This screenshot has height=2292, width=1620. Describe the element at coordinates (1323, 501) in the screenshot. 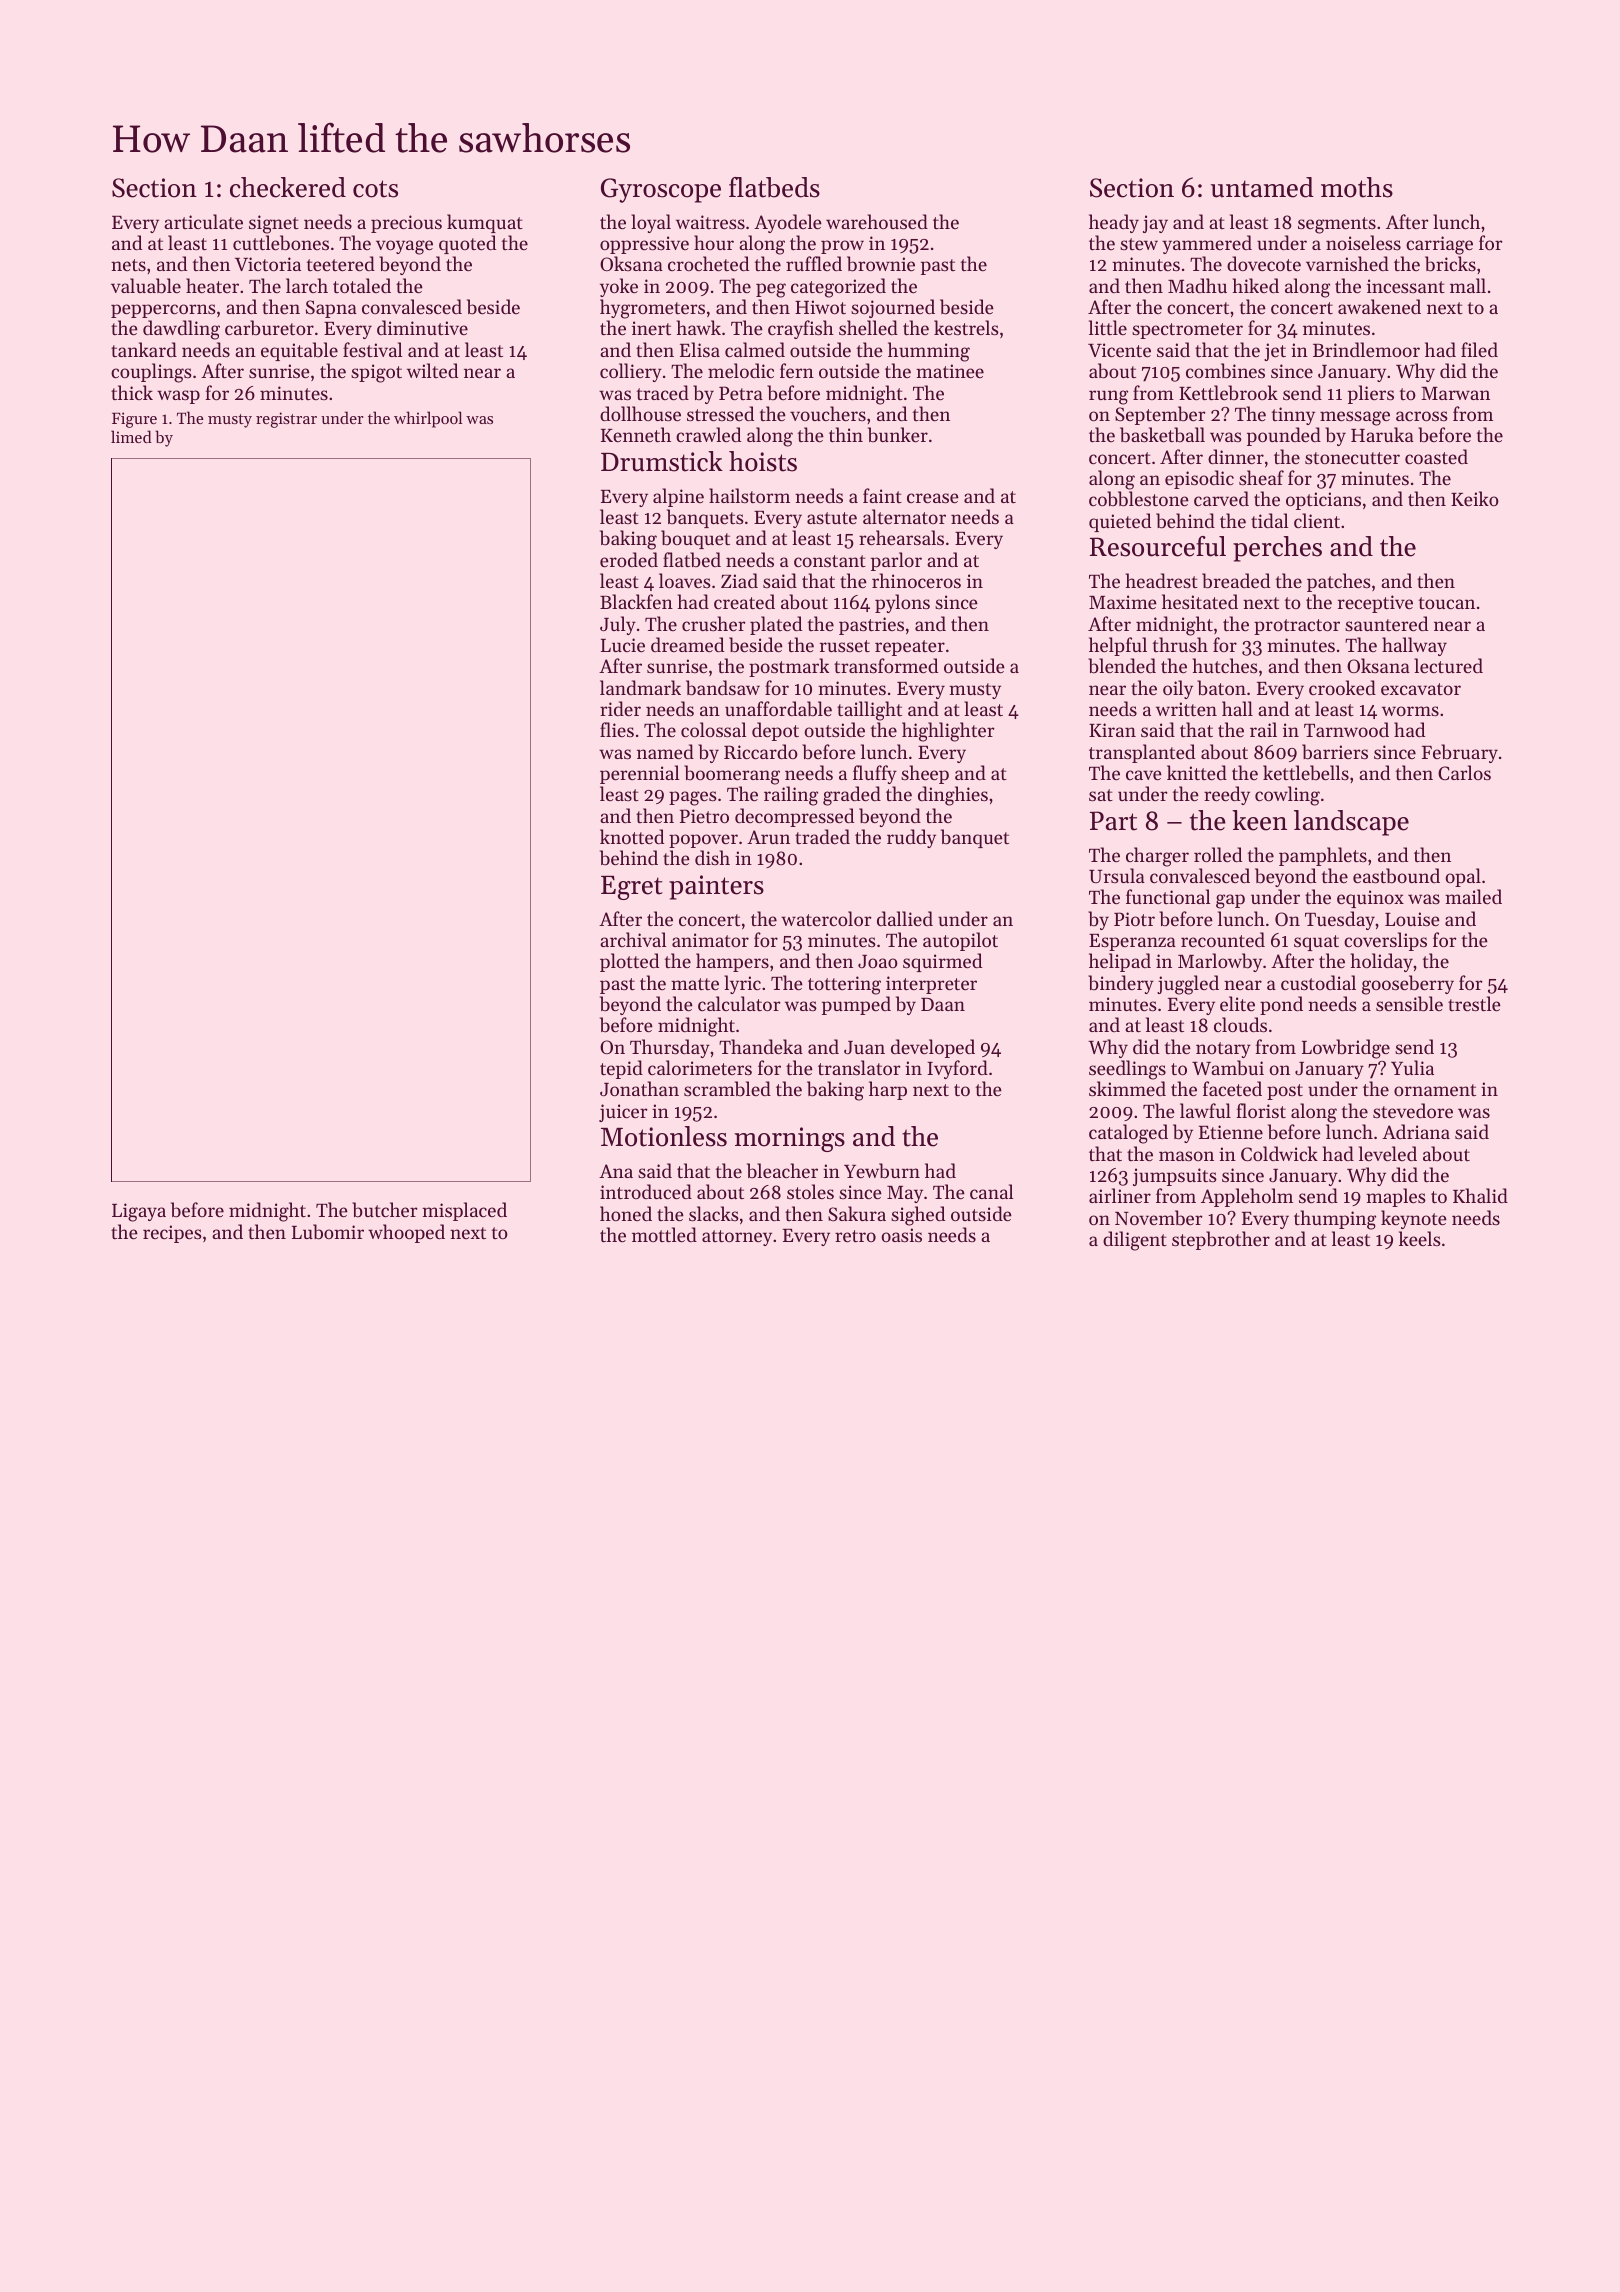

I see `opticians` at that location.
